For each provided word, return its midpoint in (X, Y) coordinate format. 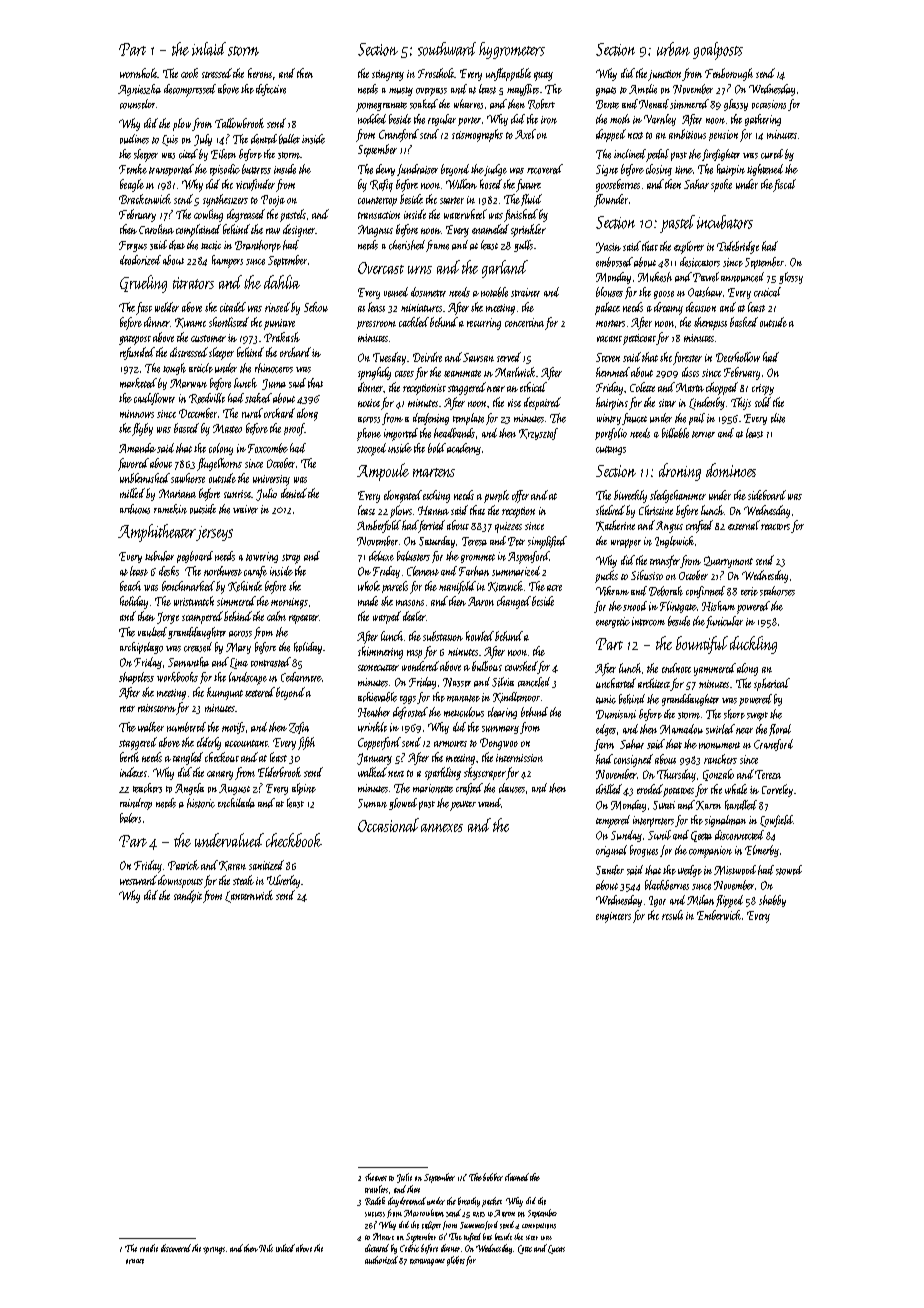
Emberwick (719, 915)
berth (129, 757)
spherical (772, 684)
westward (138, 880)
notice (369, 403)
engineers (613, 917)
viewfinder (255, 185)
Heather (374, 712)
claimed (517, 1177)
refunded (137, 353)
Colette (642, 387)
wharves (468, 104)
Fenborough (729, 74)
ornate (135, 1261)
